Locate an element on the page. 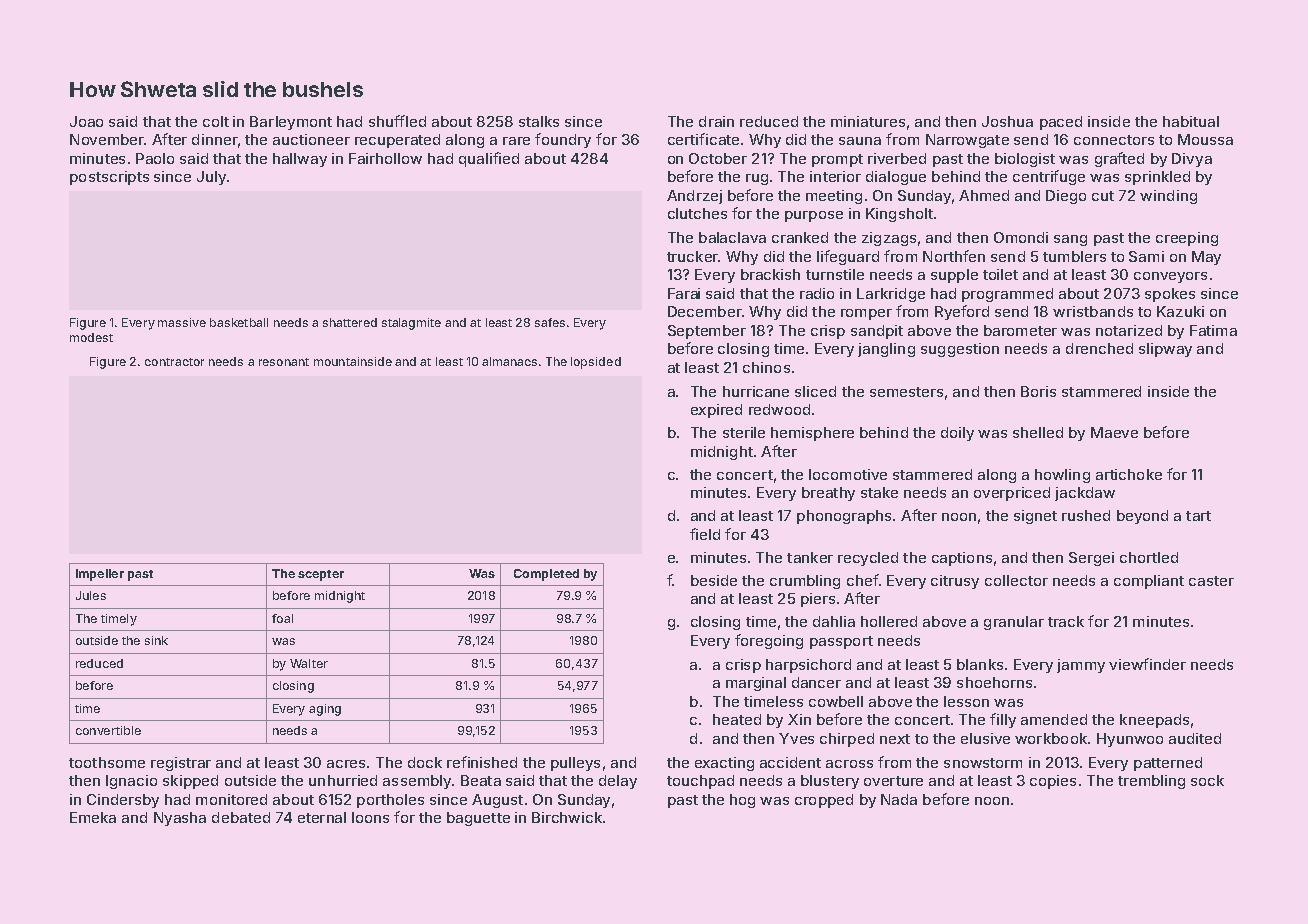  howling is located at coordinates (1062, 476).
